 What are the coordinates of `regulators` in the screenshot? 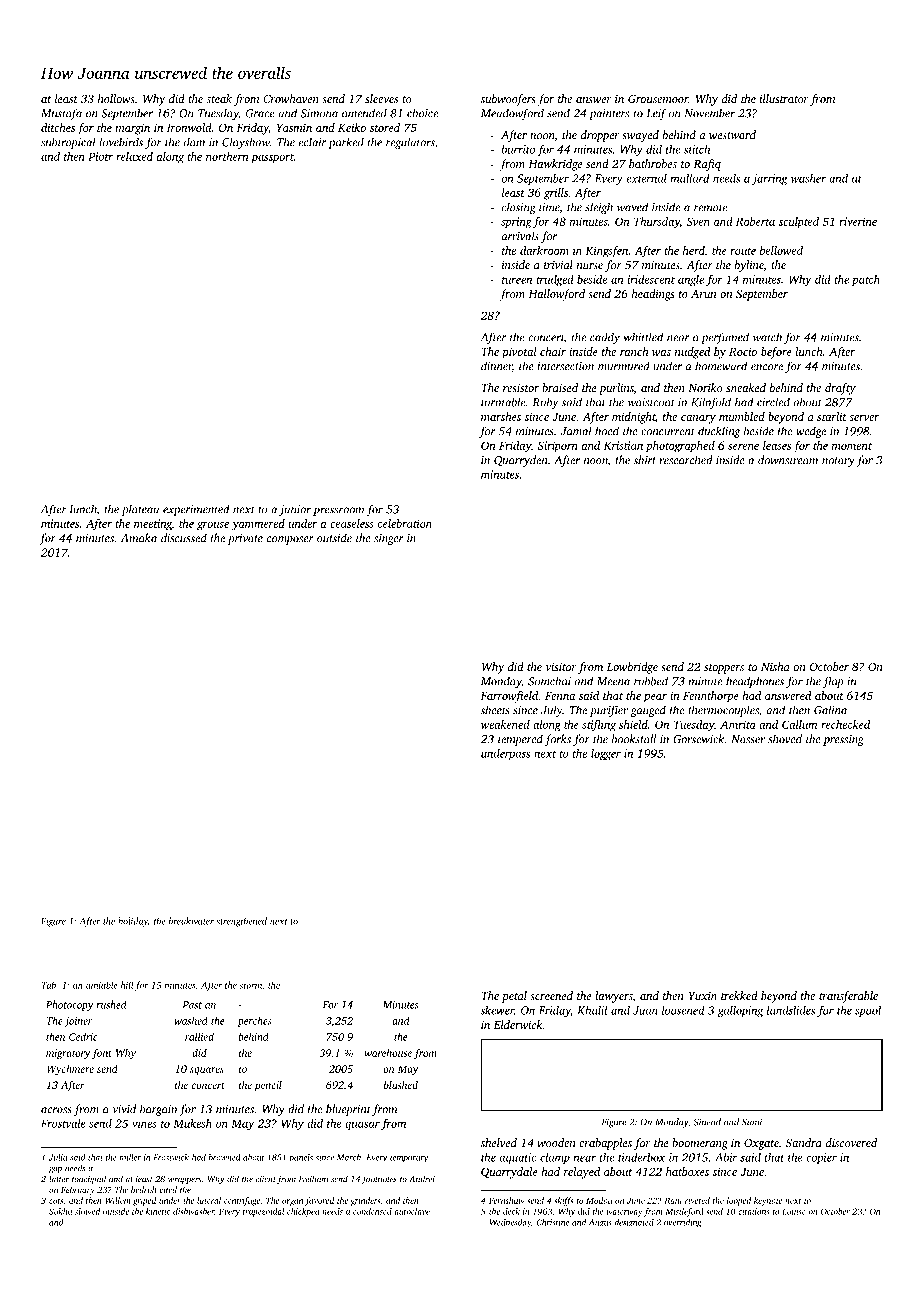 It's located at (410, 143).
